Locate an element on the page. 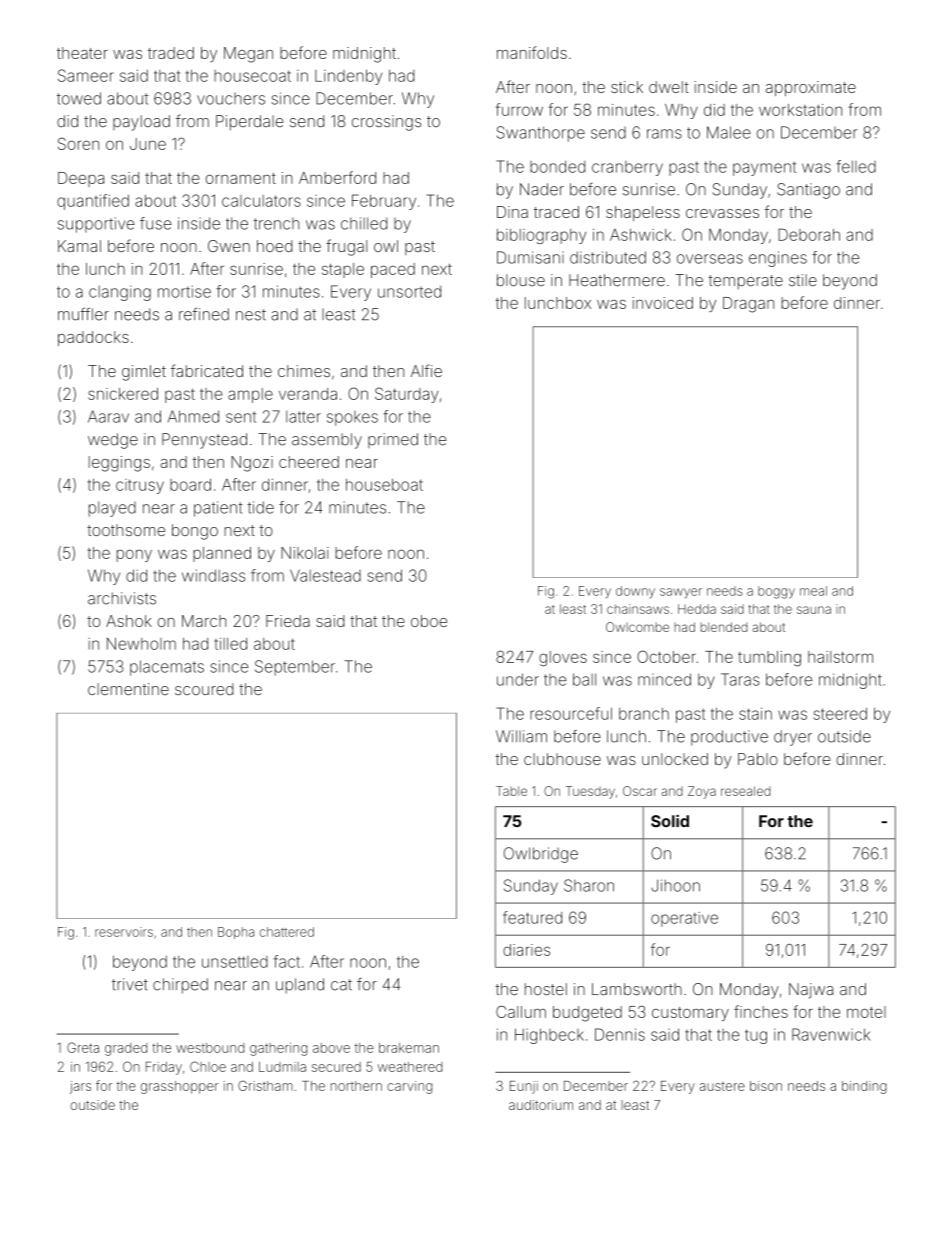 The image size is (952, 1233). featured is located at coordinates (532, 917).
